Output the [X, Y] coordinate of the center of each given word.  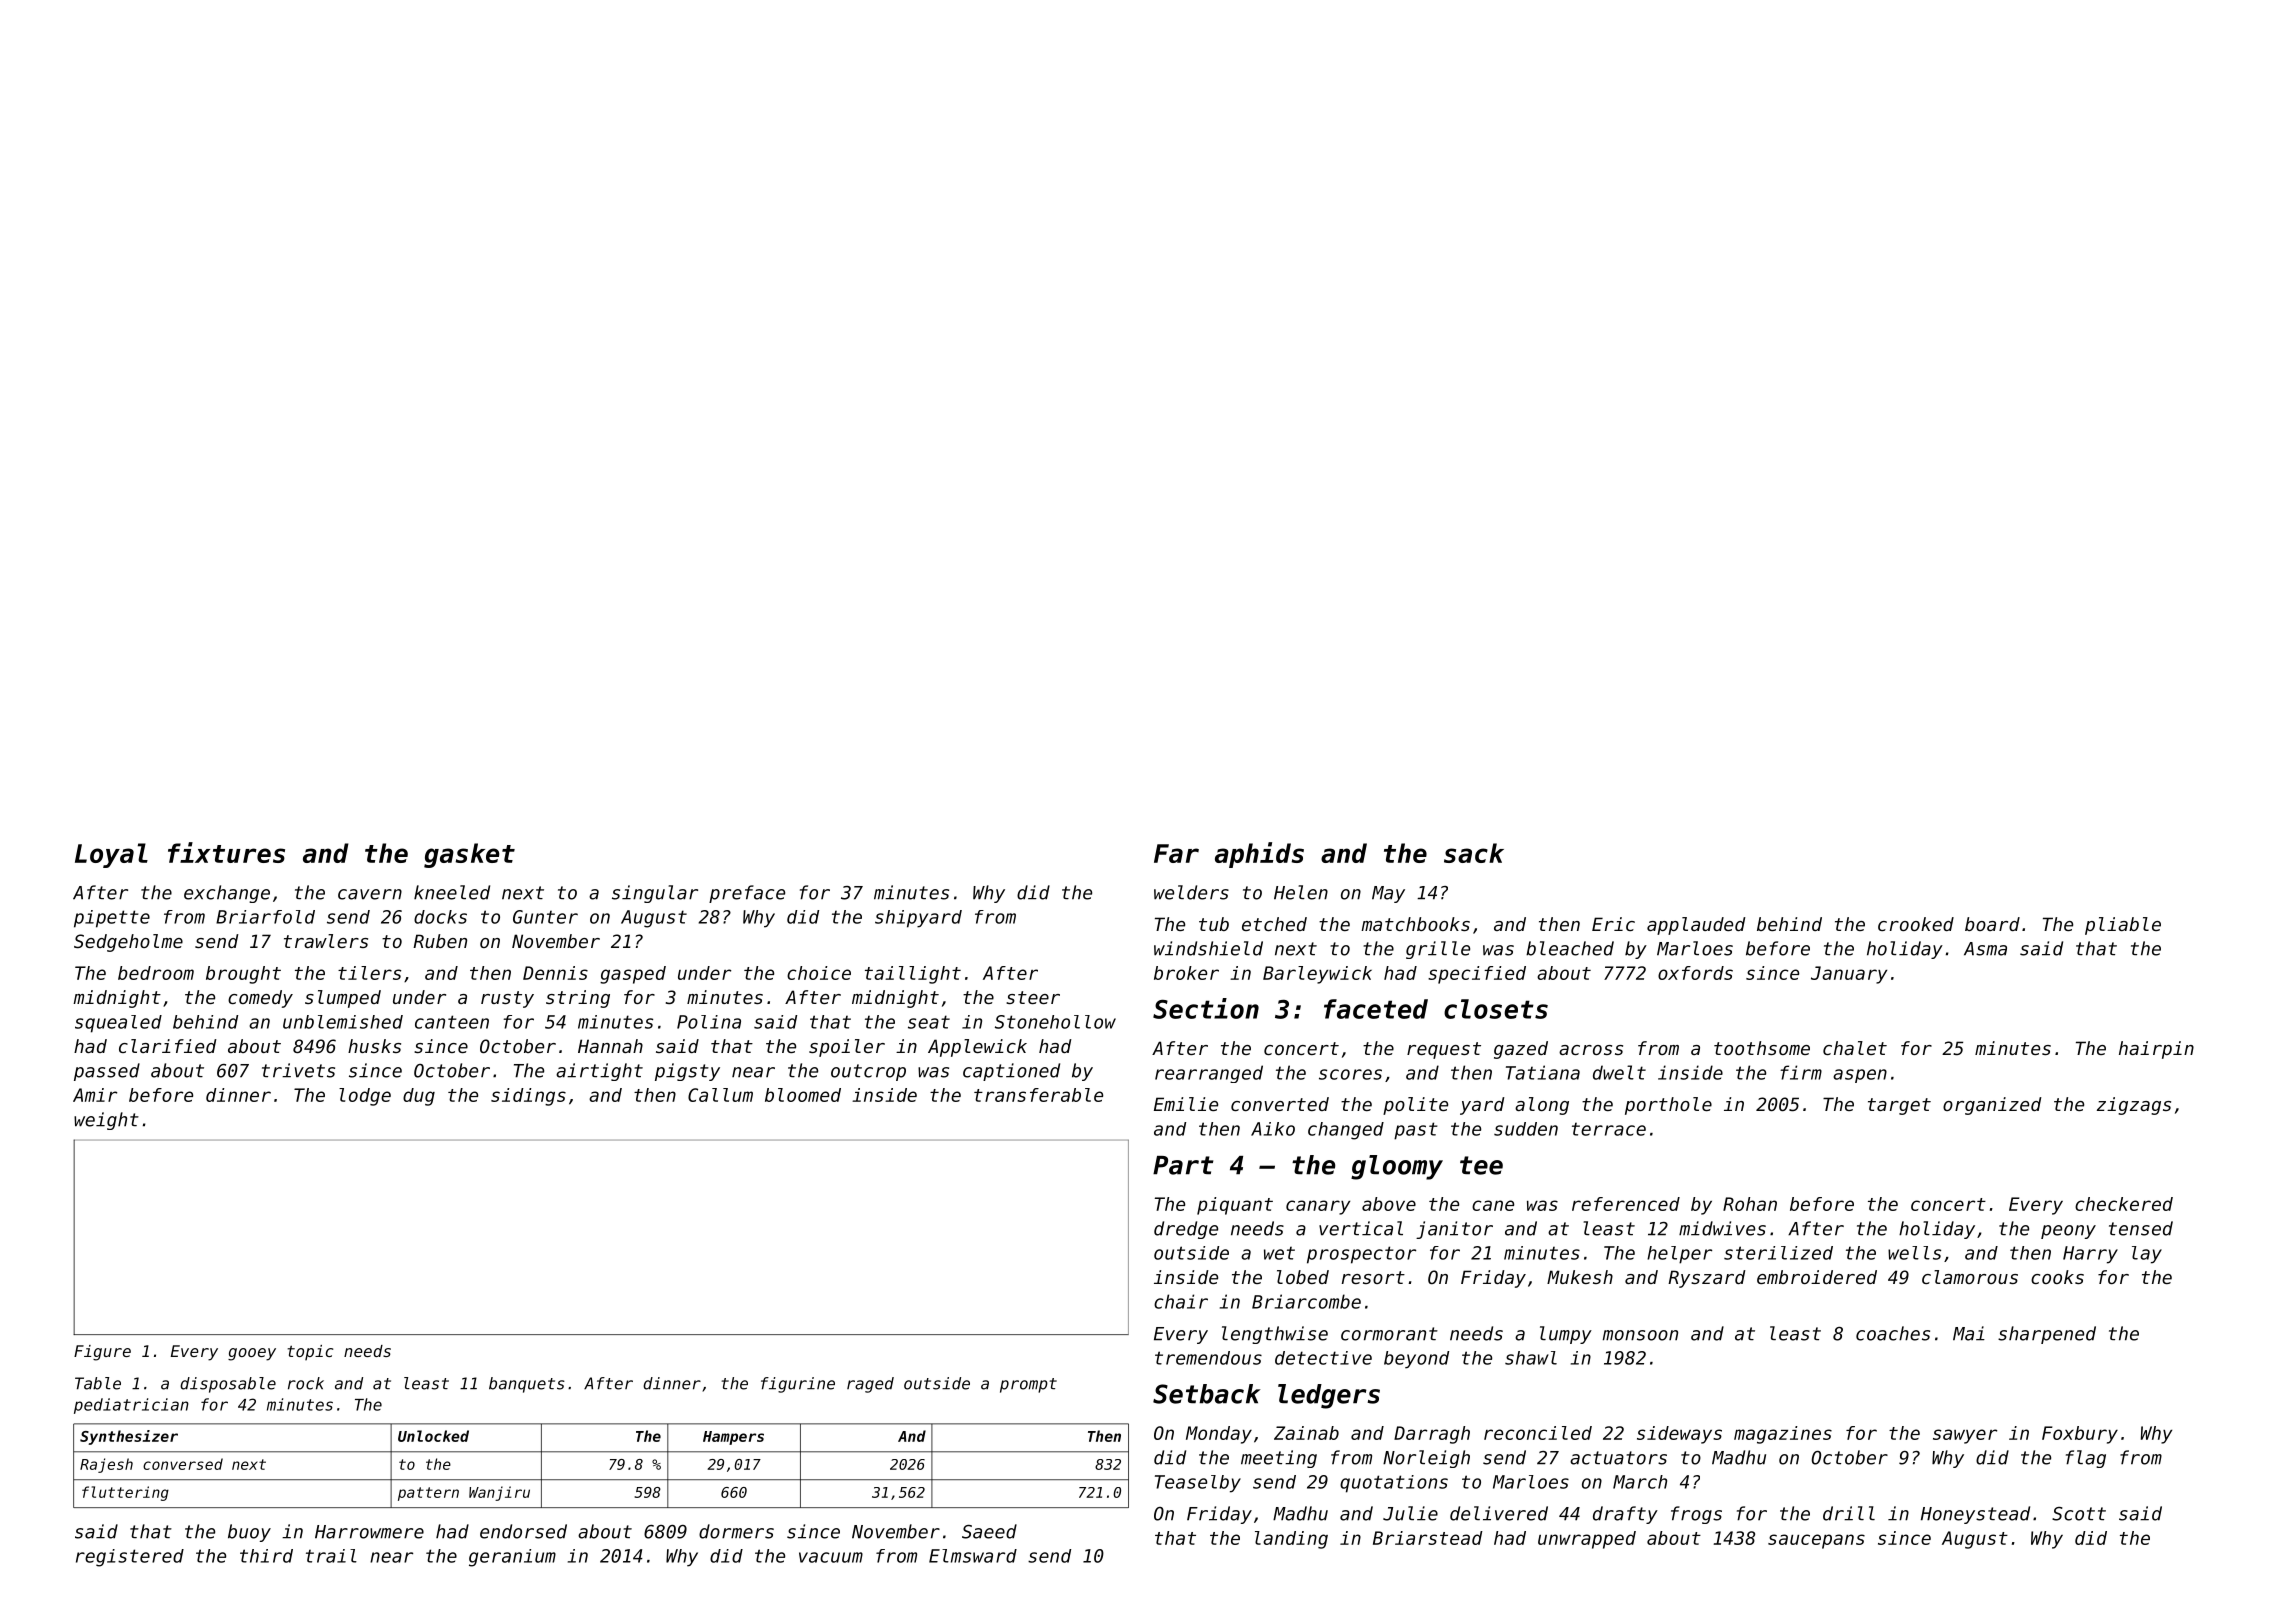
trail [331, 1556]
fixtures [226, 852]
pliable [2123, 926]
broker [1186, 973]
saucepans [1816, 1541]
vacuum [831, 1557]
